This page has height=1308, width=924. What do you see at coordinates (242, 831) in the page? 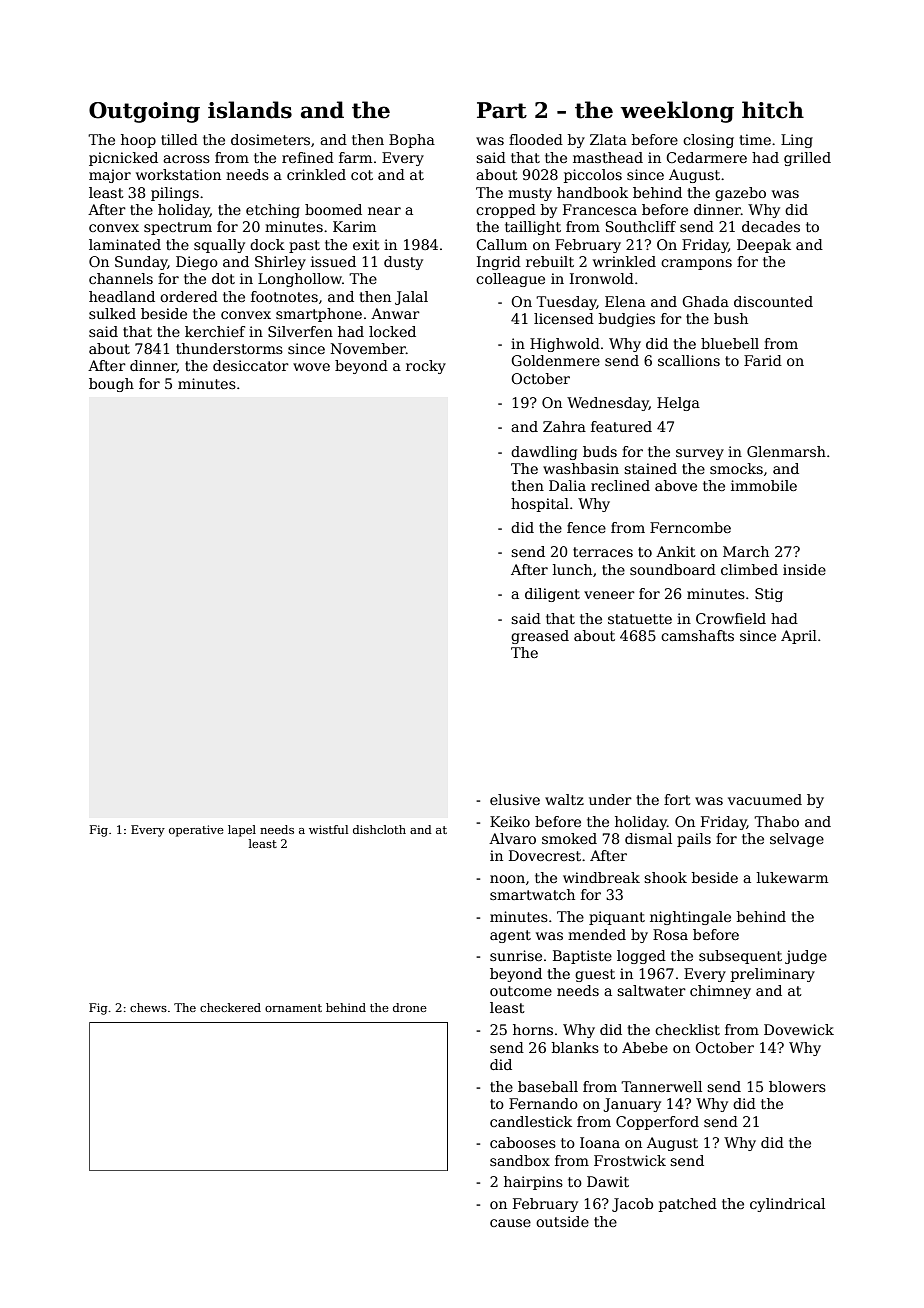
I see `lapel` at bounding box center [242, 831].
